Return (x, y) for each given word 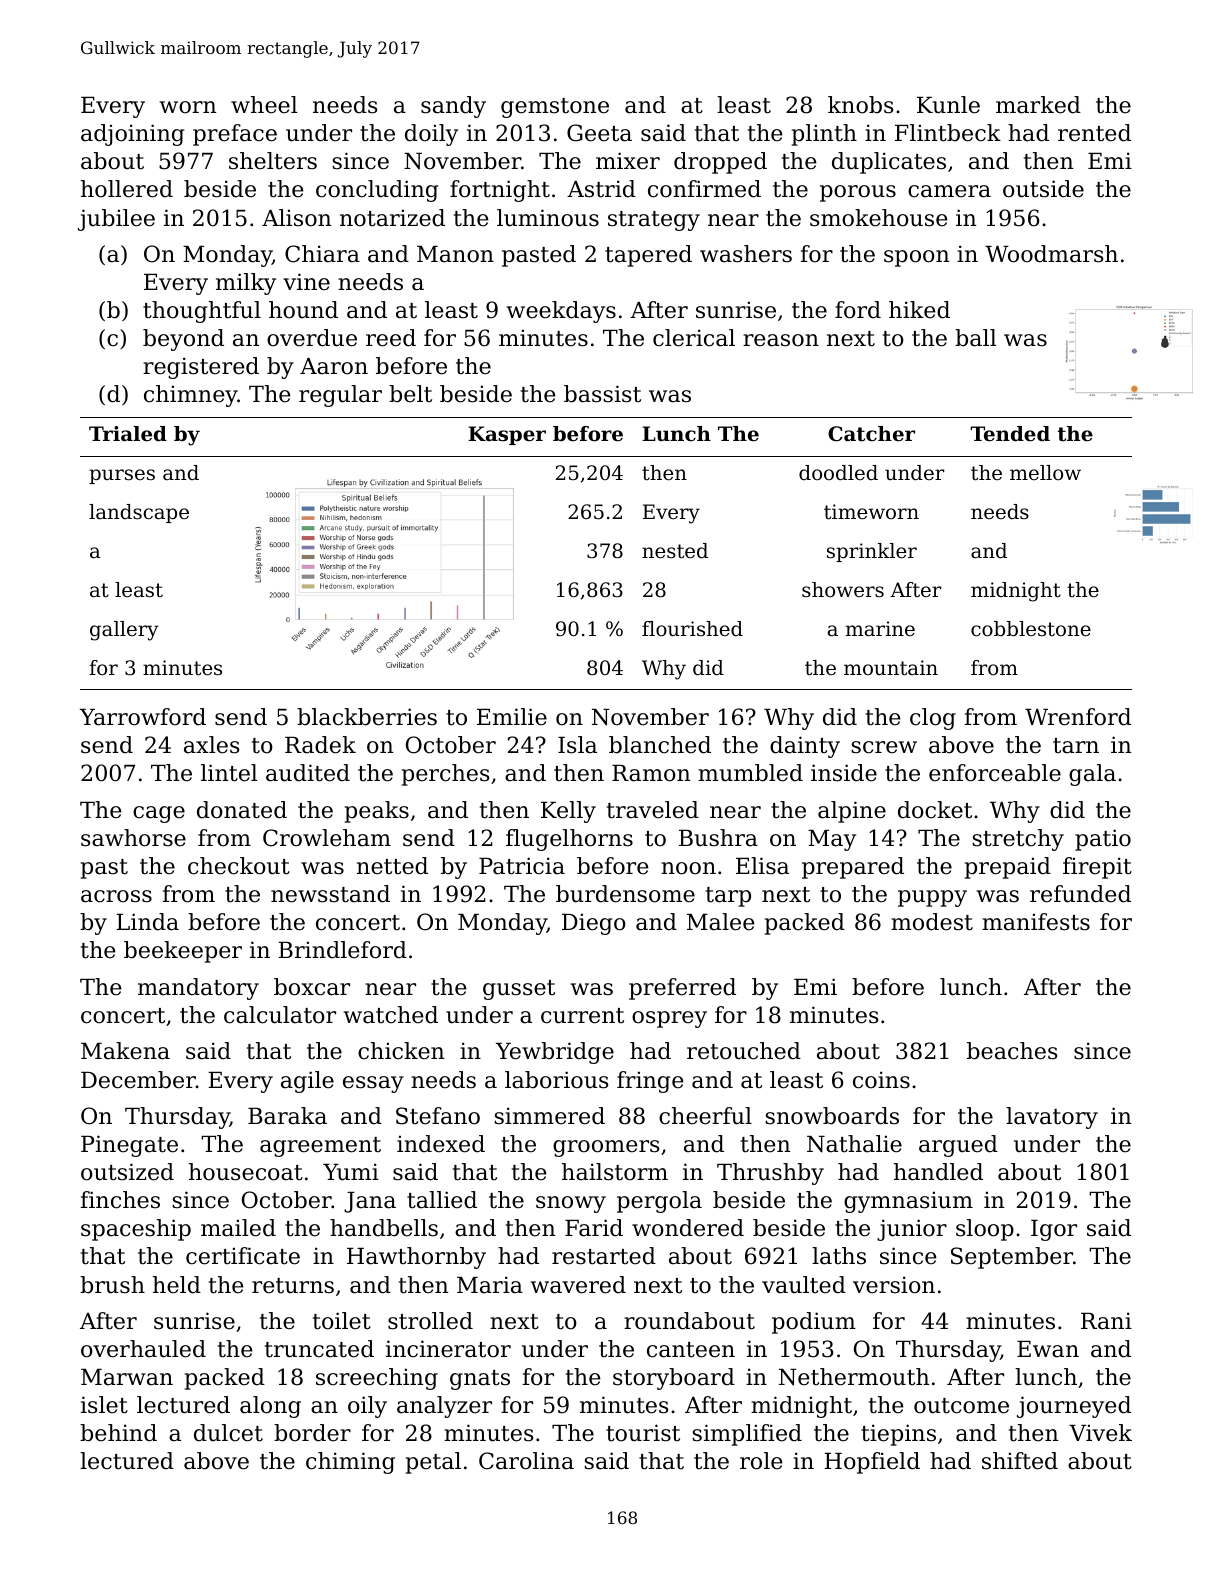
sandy (453, 107)
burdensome (625, 894)
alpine (852, 812)
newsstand (330, 894)
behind (118, 1433)
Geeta (599, 133)
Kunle (948, 105)
